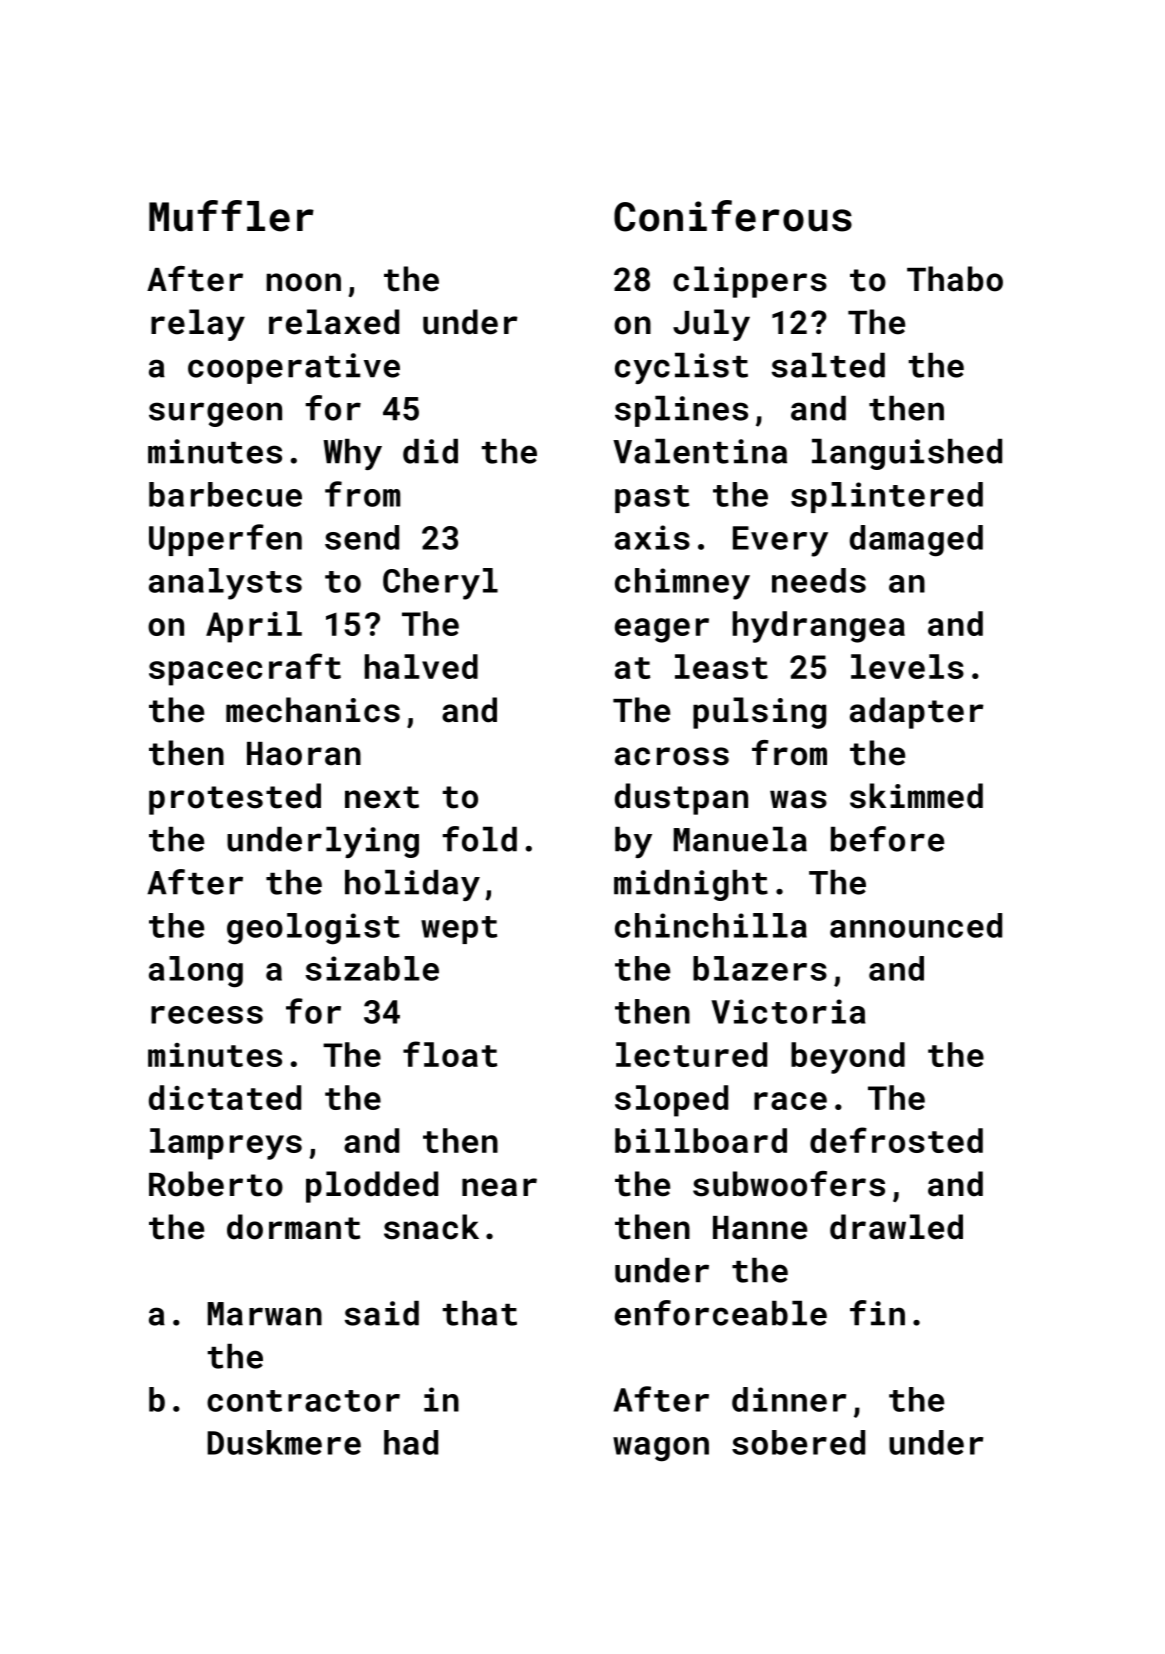  I want to click on clippers, so click(750, 282).
